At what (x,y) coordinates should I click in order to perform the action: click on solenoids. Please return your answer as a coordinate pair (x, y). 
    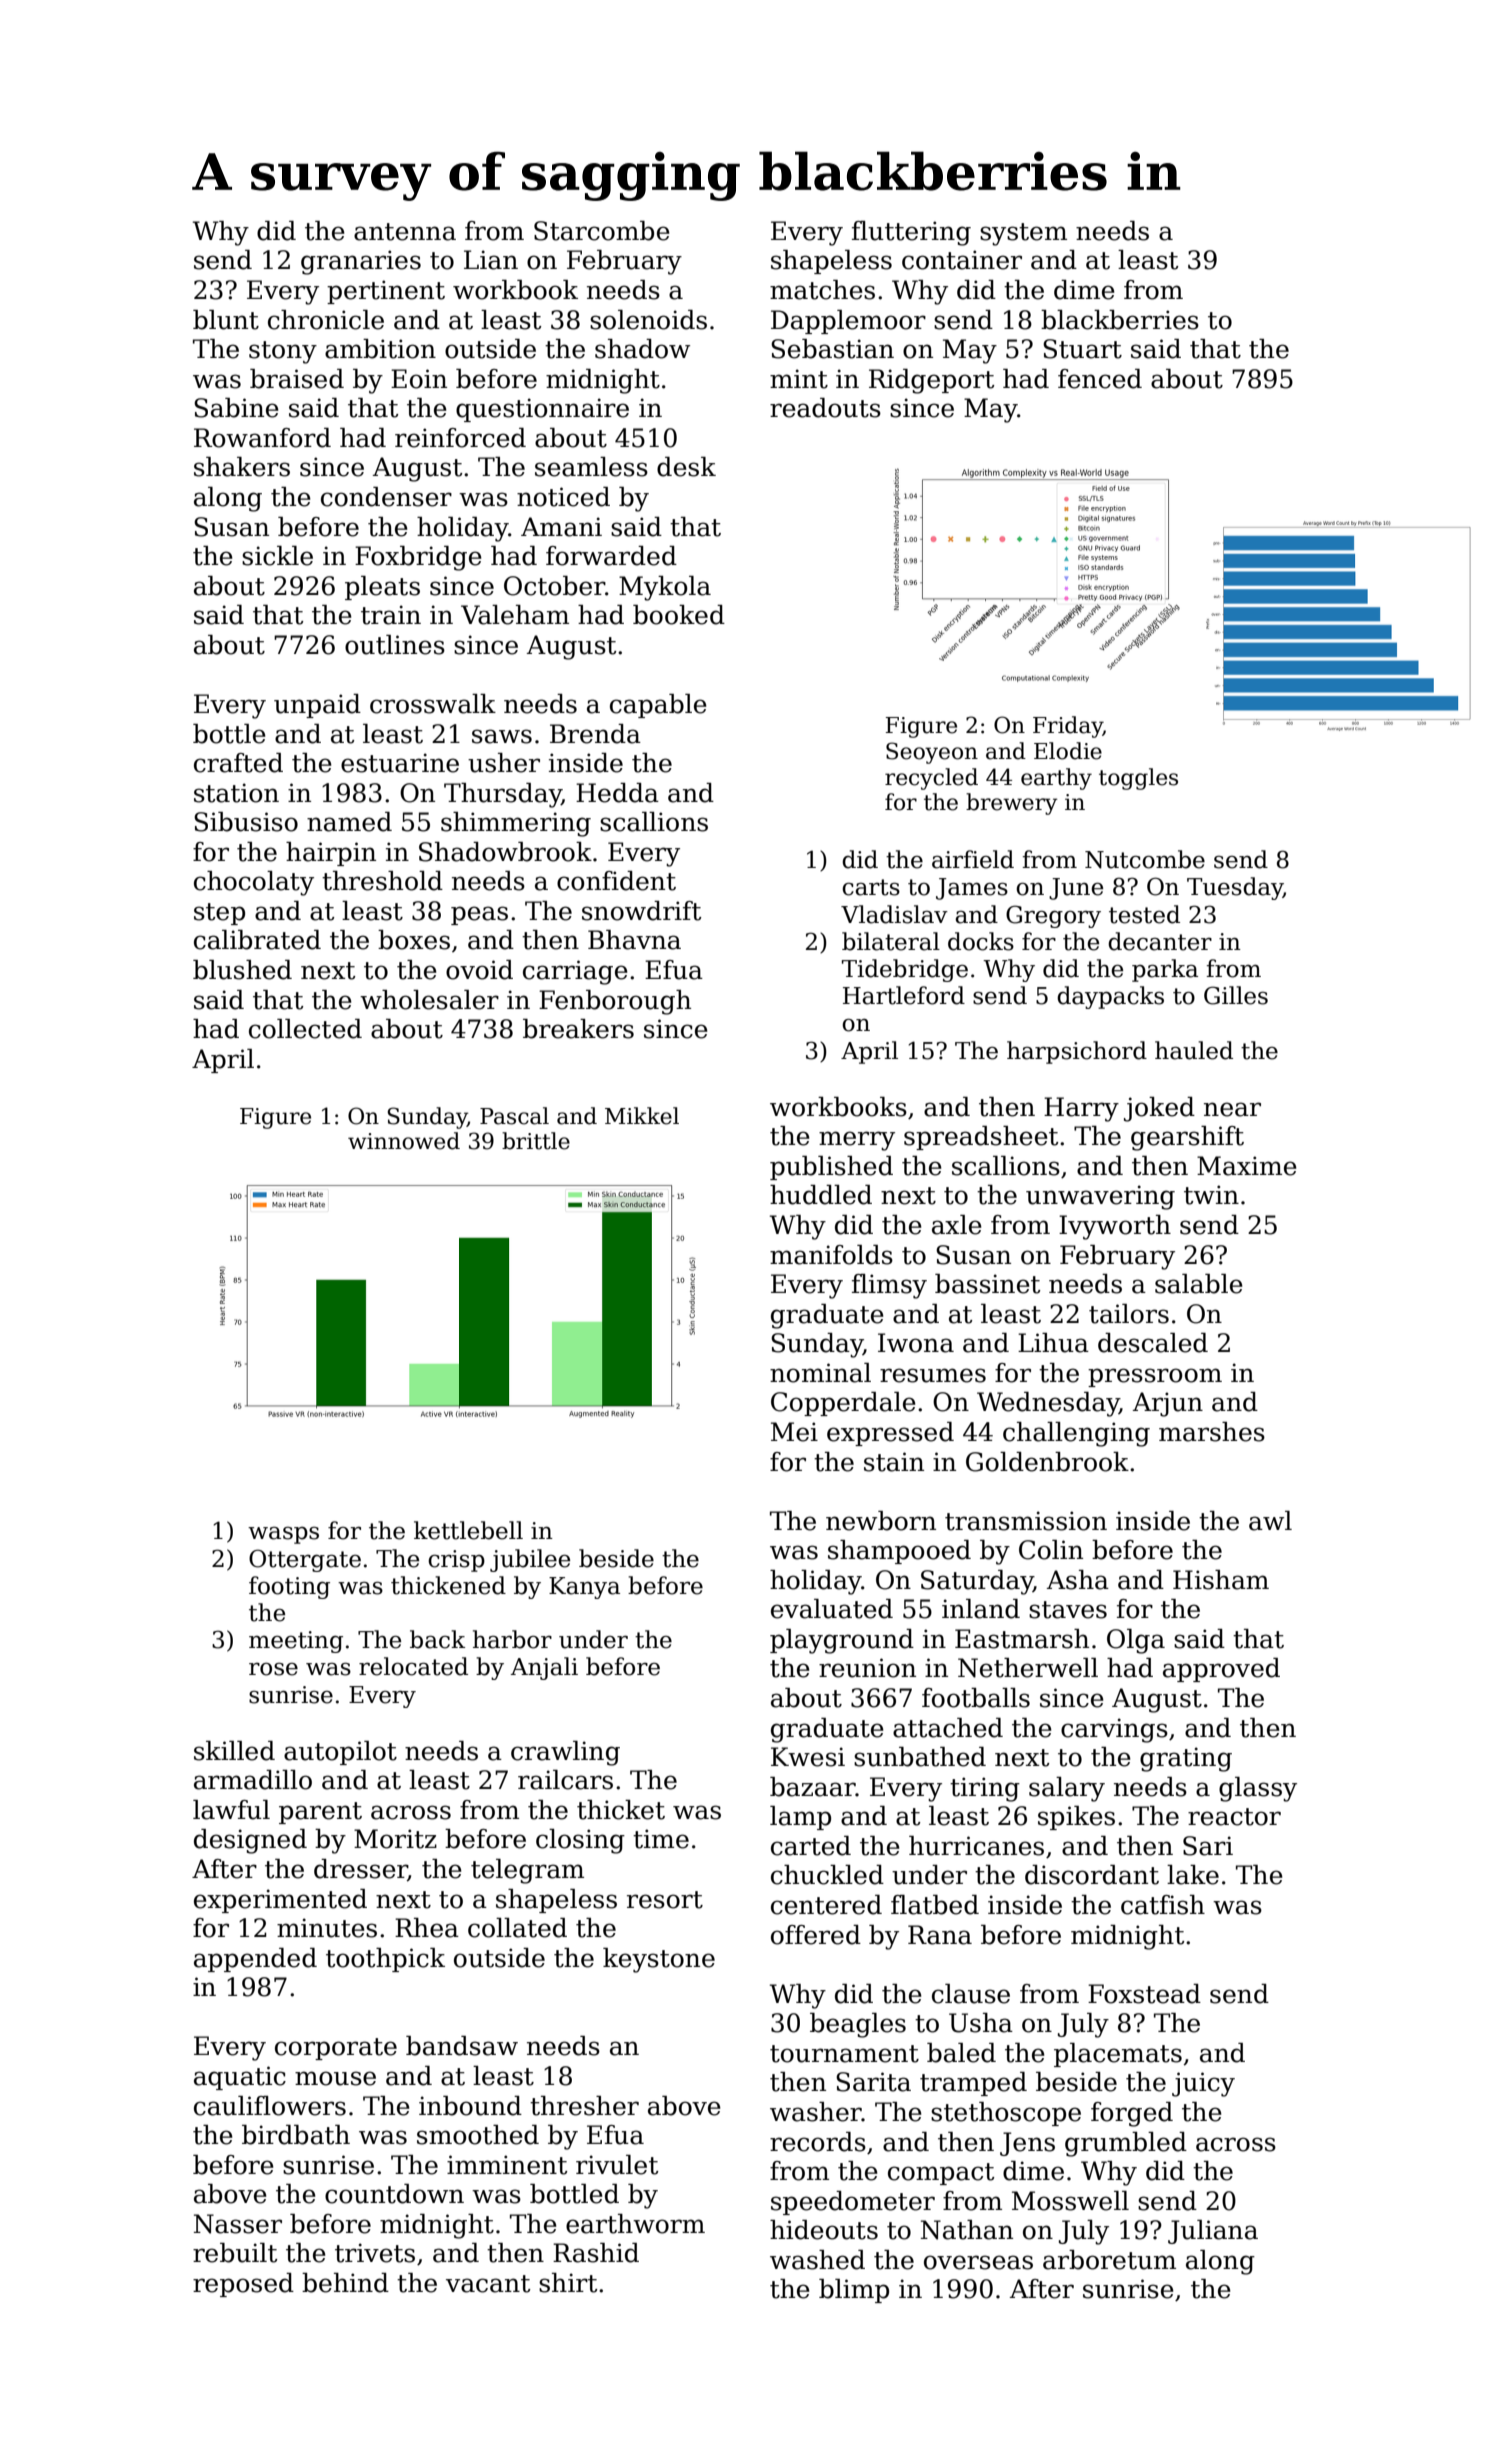
    Looking at the image, I should click on (648, 320).
